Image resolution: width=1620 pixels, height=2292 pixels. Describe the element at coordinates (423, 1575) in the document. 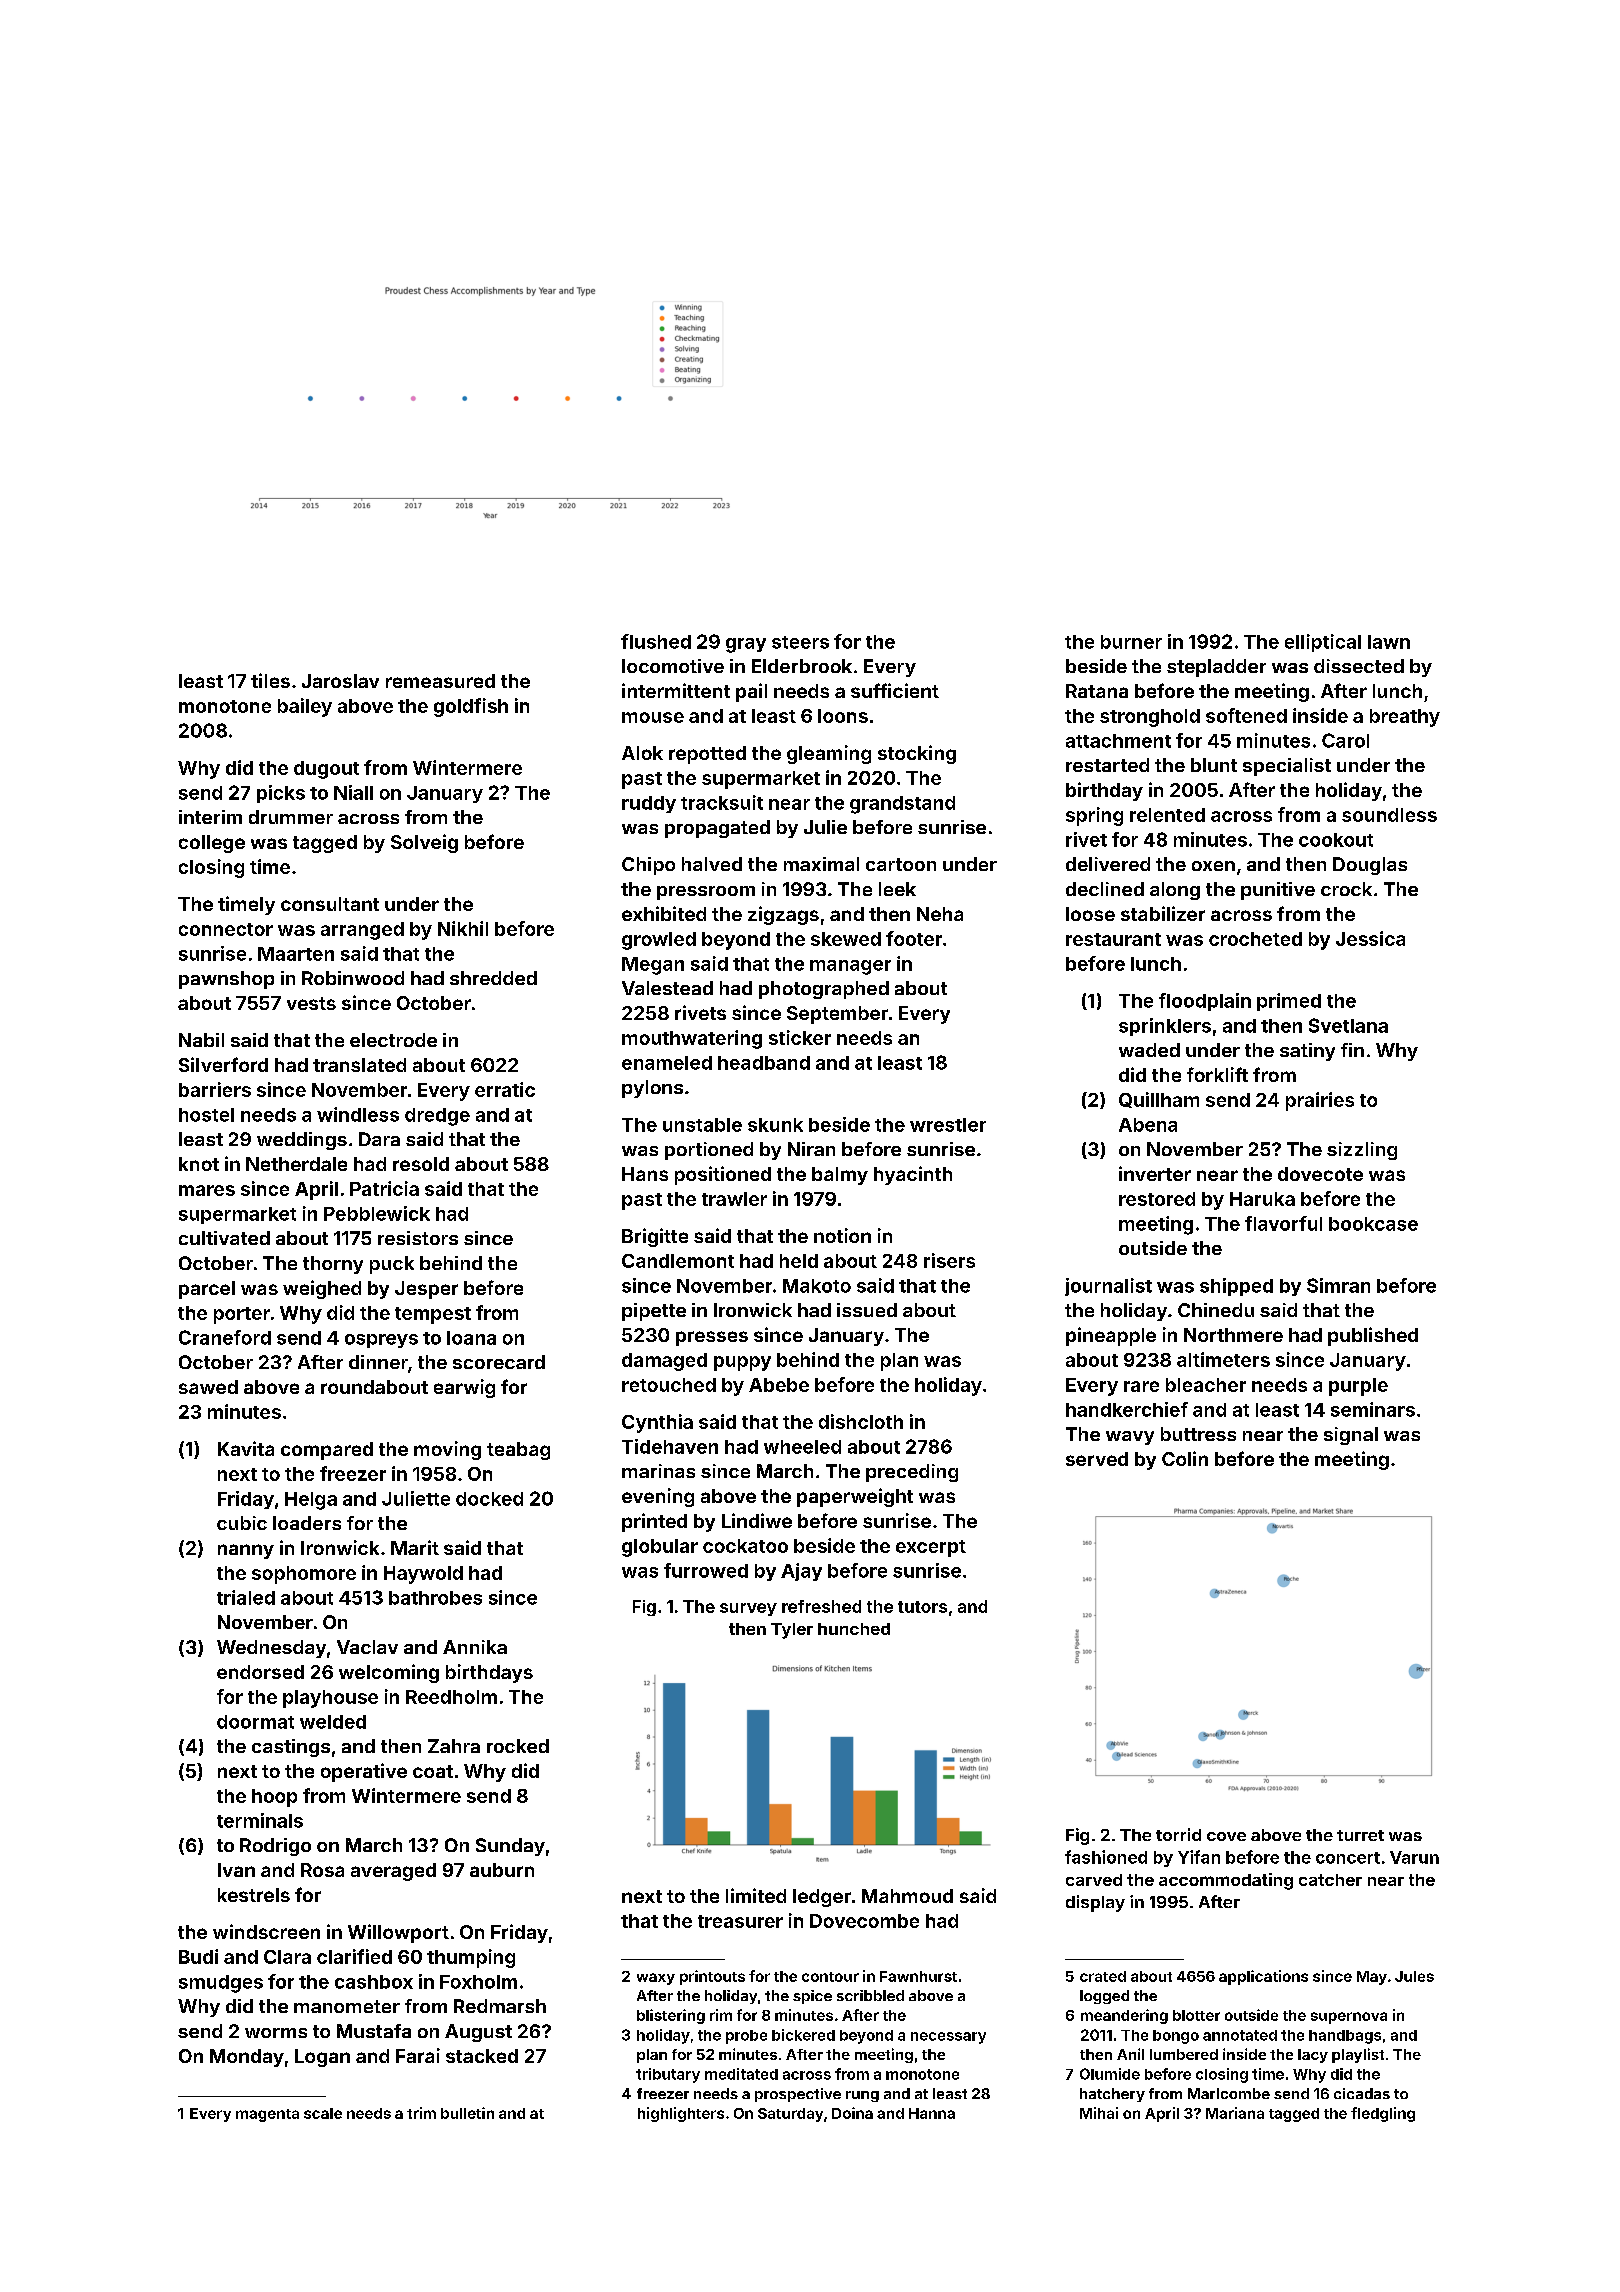

I see `Haywold` at that location.
